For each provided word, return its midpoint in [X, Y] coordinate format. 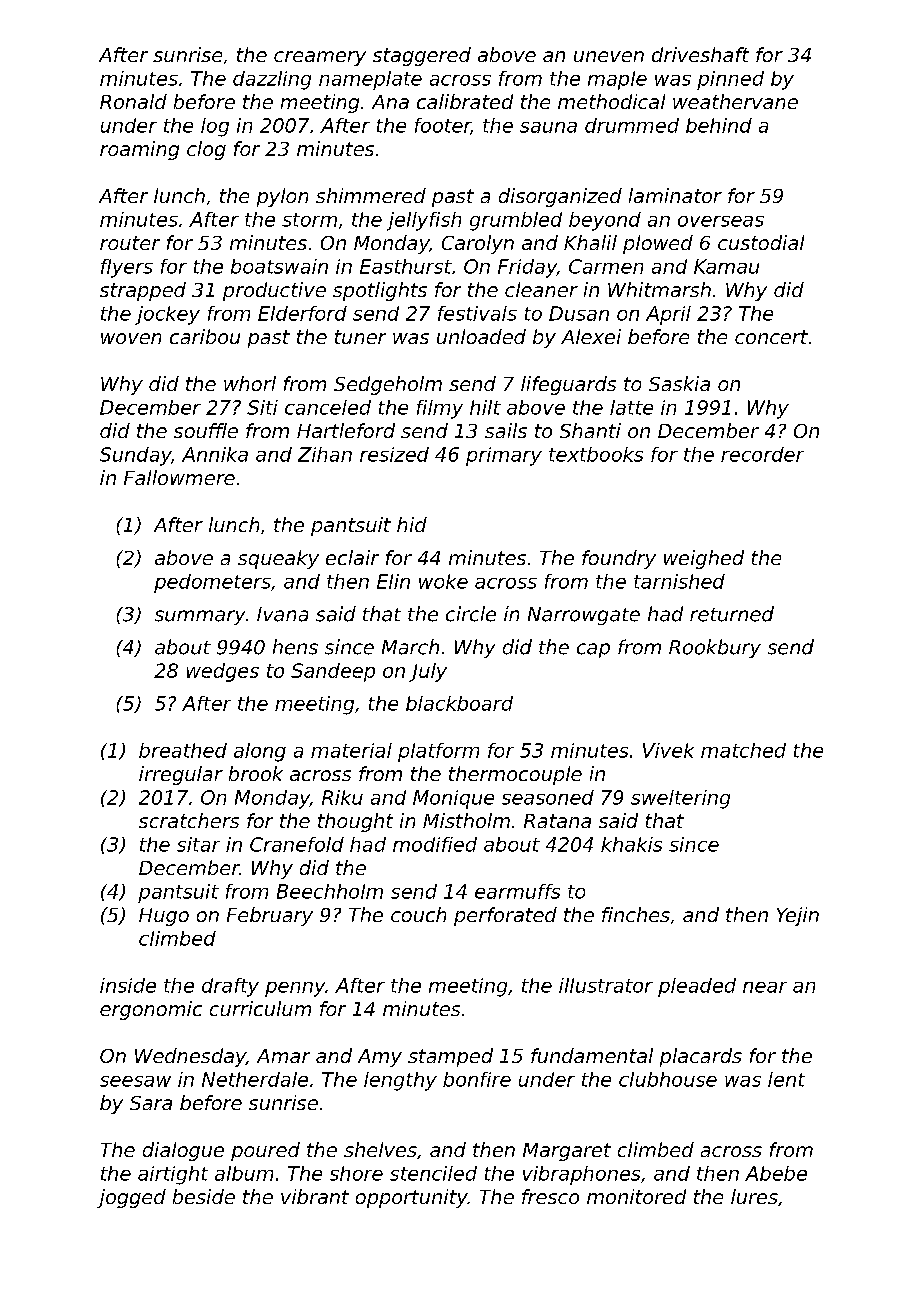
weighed [704, 559]
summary [200, 617]
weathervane [735, 101]
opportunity [412, 1198]
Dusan [579, 313]
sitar [198, 844]
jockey [167, 315]
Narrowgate [584, 616]
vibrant [315, 1196]
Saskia [679, 383]
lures [754, 1196]
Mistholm [466, 820]
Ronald [133, 101]
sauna [548, 127]
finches [636, 914]
